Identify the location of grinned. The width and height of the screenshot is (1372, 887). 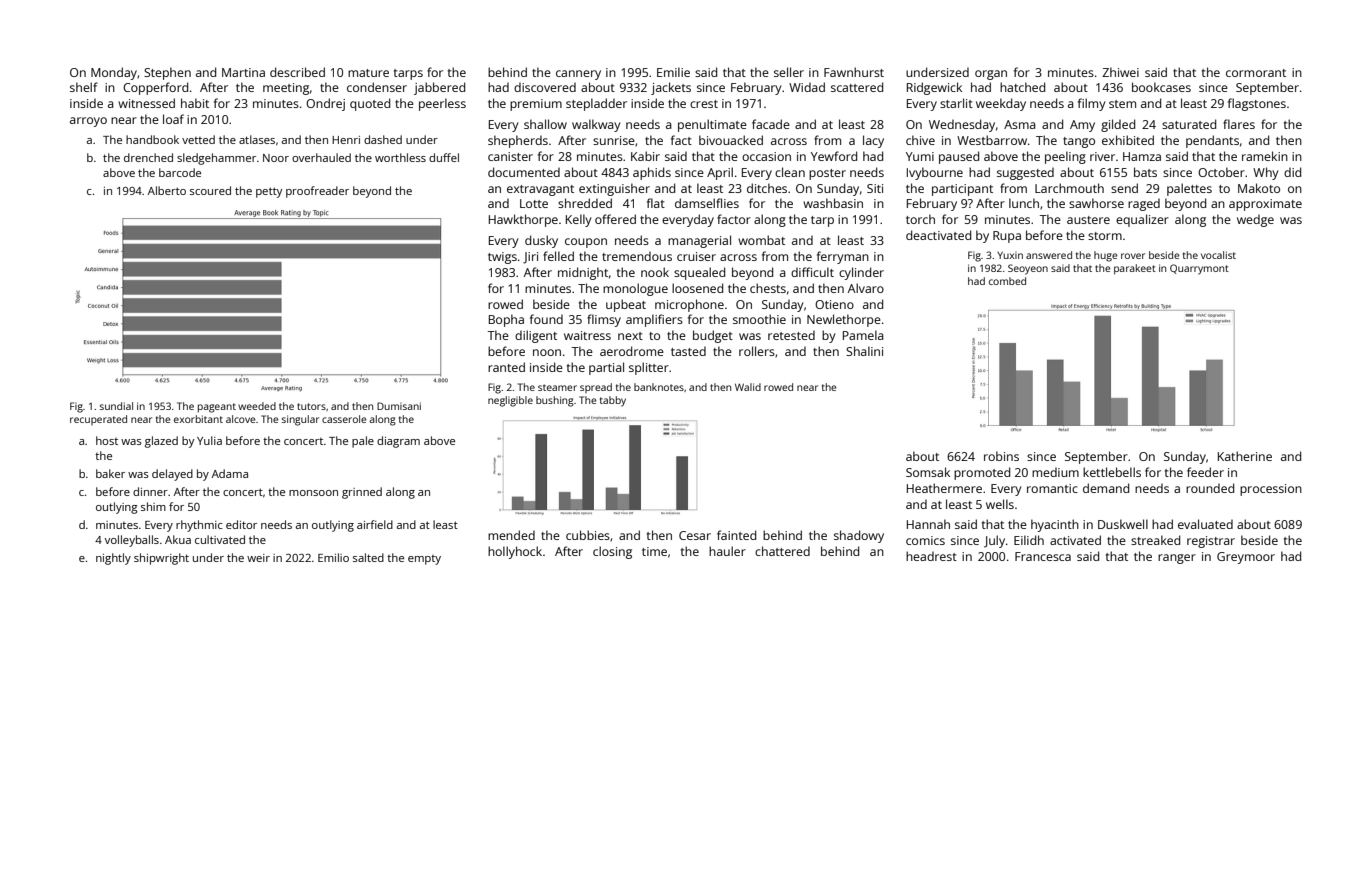
(362, 493).
